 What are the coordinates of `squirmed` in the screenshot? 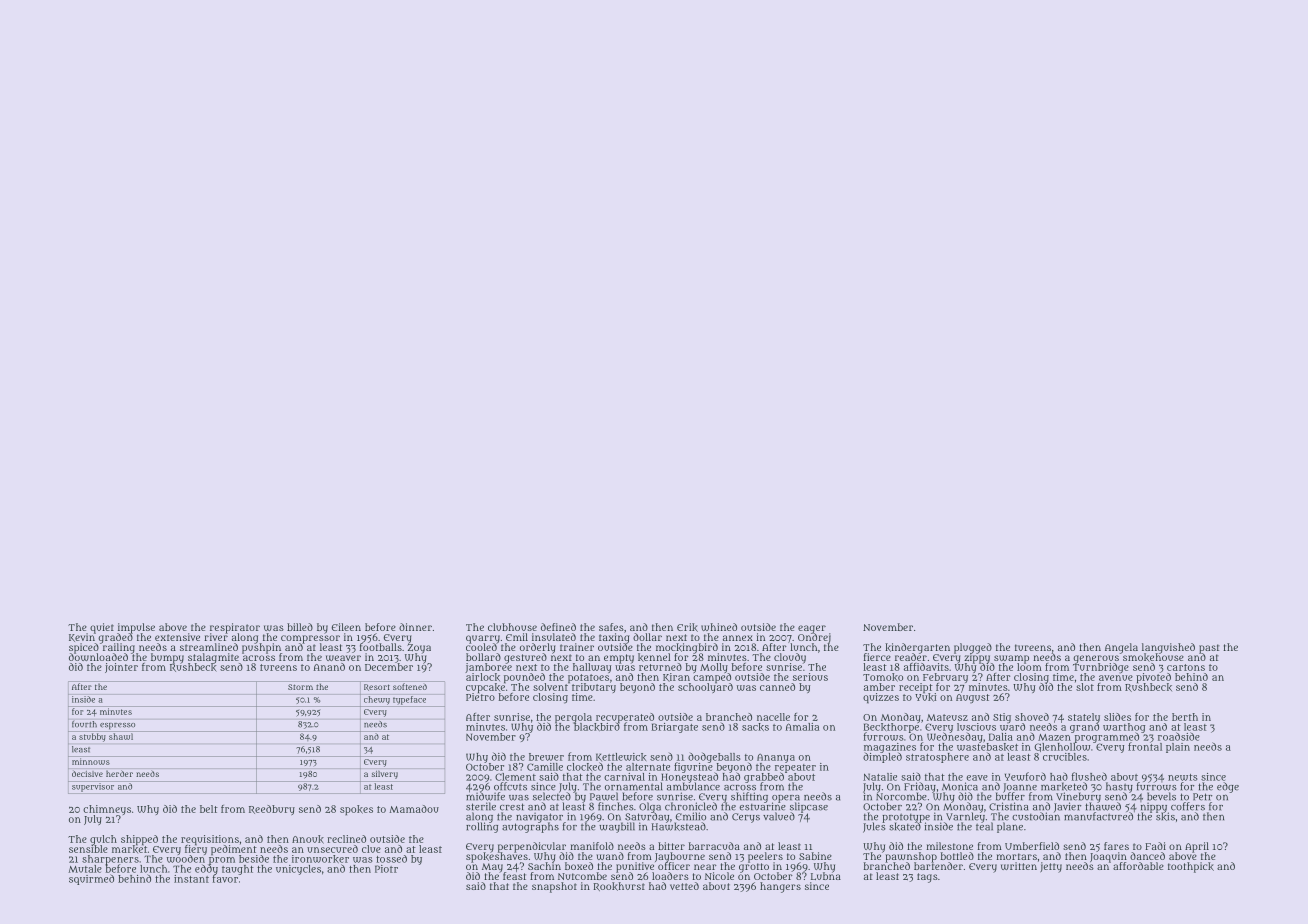 It's located at (91, 879).
